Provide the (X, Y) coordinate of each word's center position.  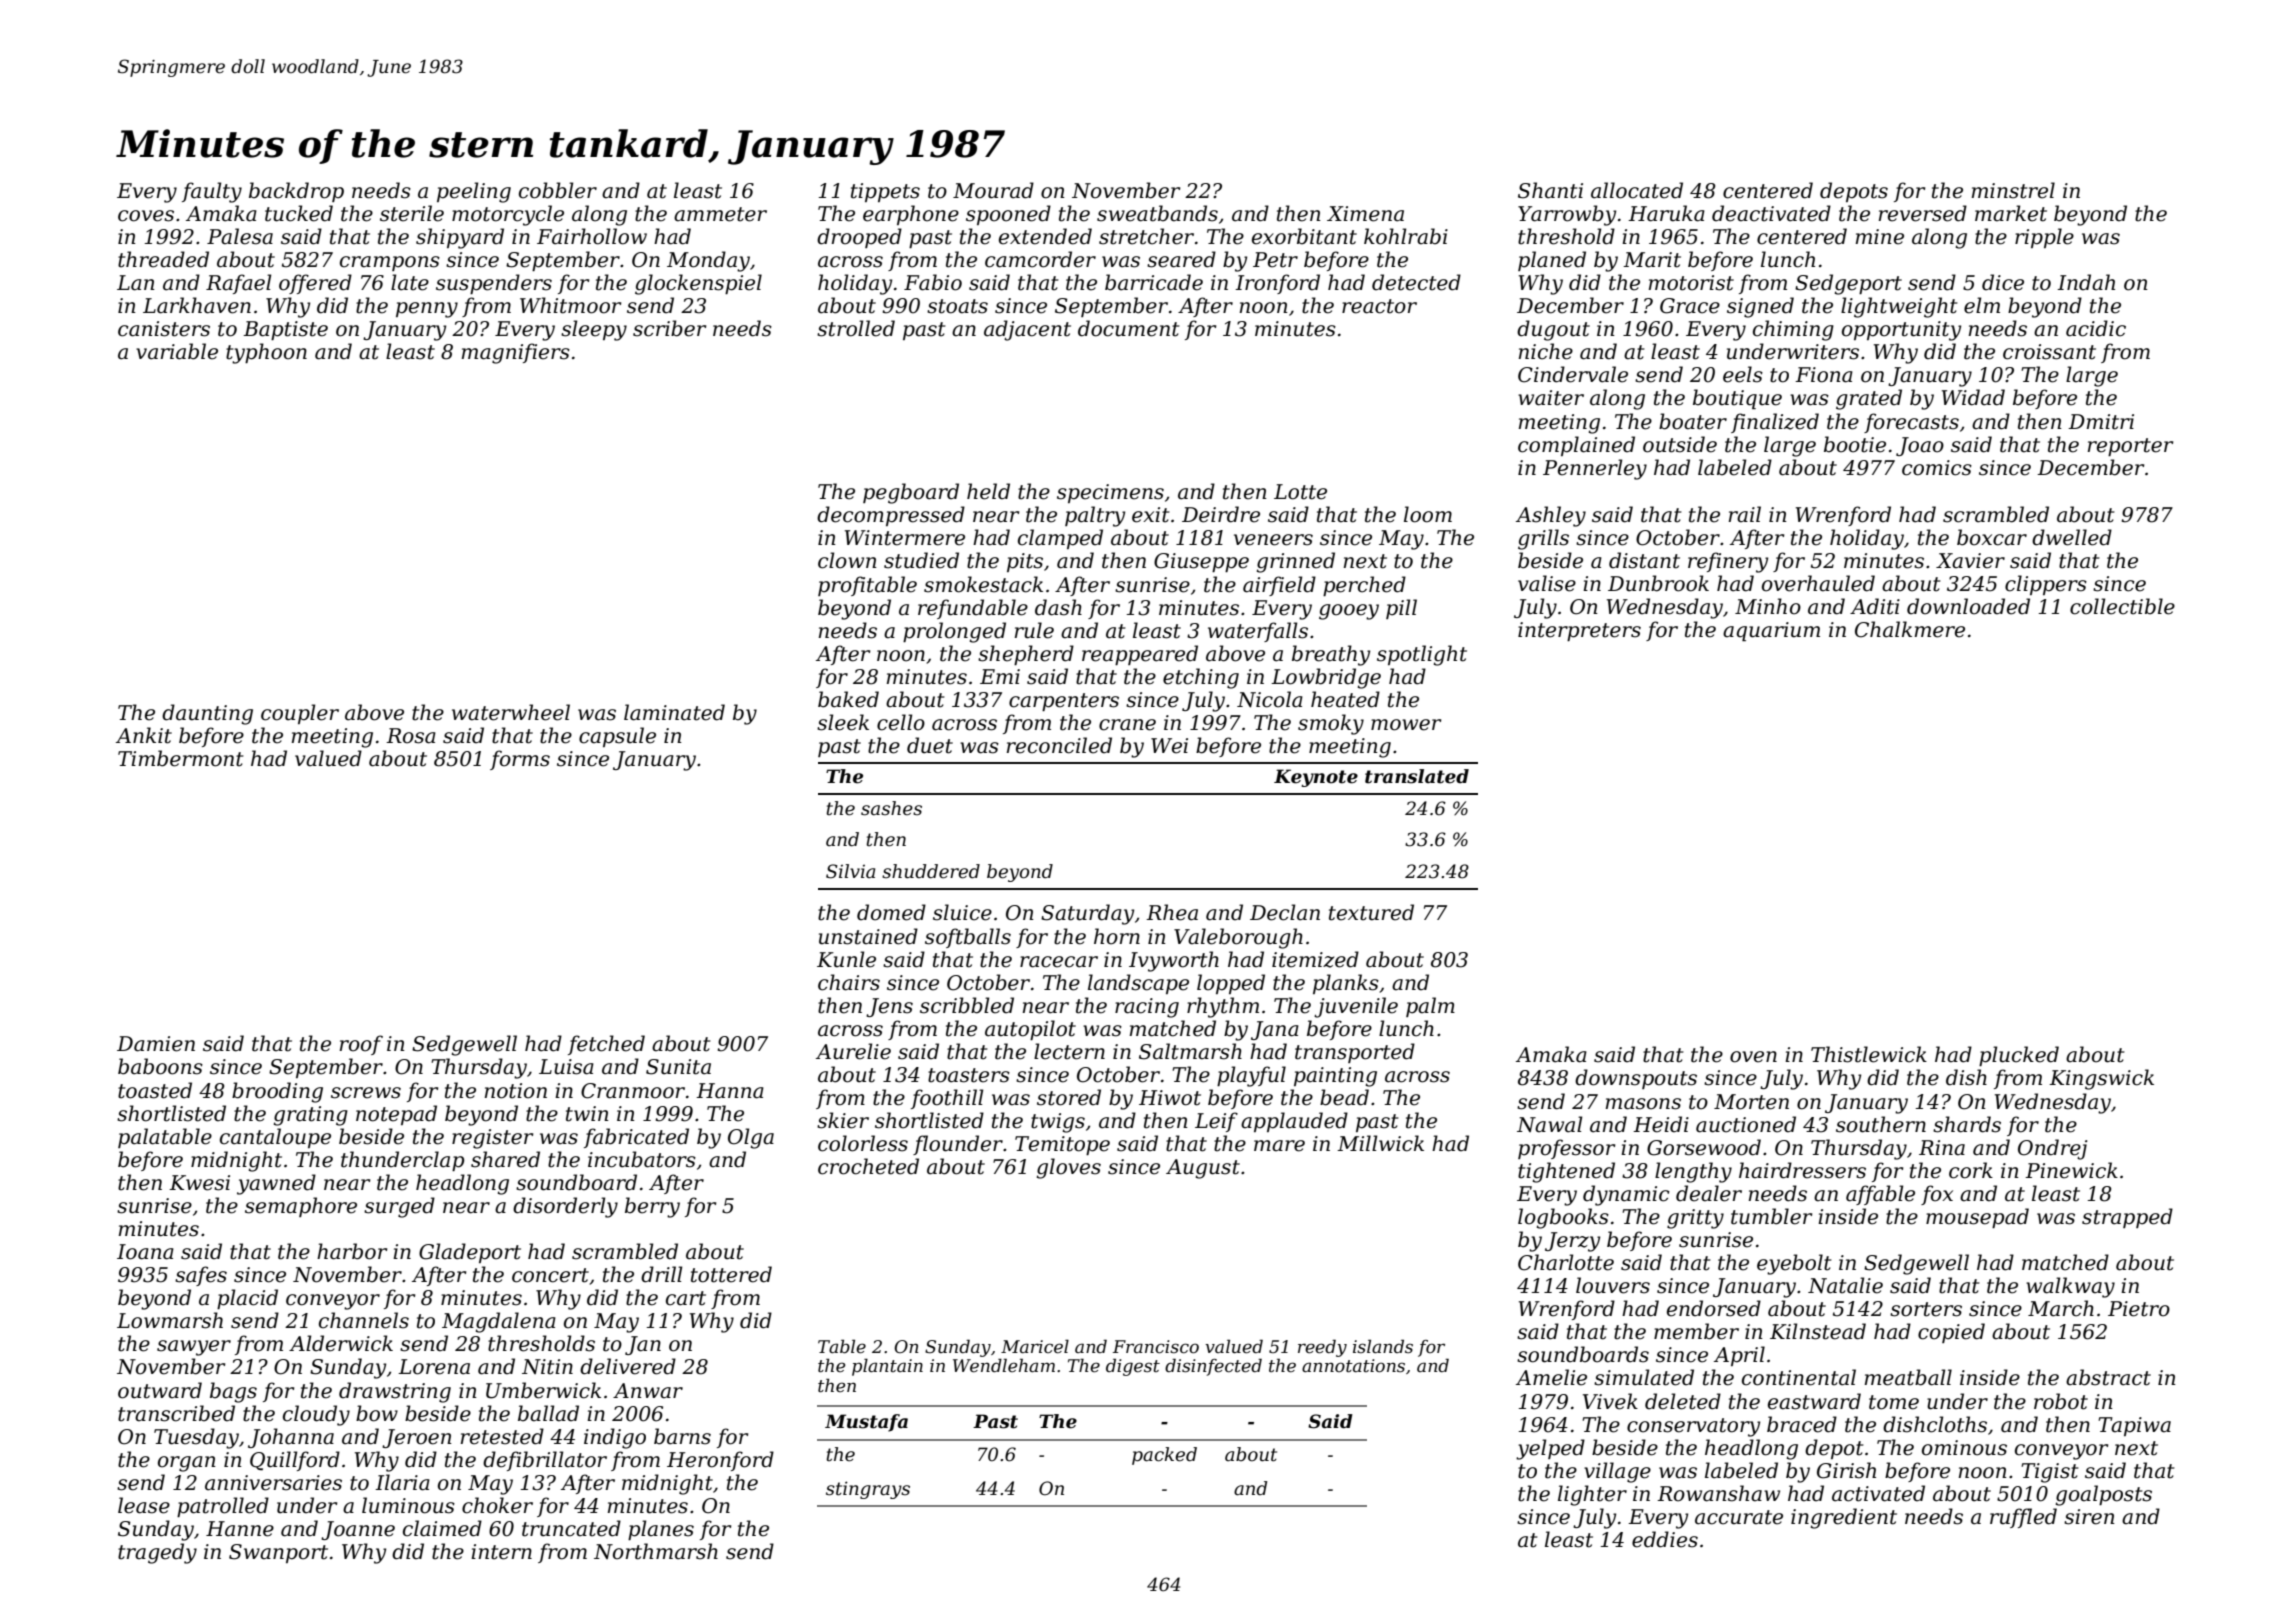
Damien (156, 1044)
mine (1880, 237)
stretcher (1146, 236)
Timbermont (181, 758)
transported (1355, 1053)
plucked (2019, 1056)
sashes (891, 808)
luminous (408, 1505)
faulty (212, 192)
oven (1753, 1057)
